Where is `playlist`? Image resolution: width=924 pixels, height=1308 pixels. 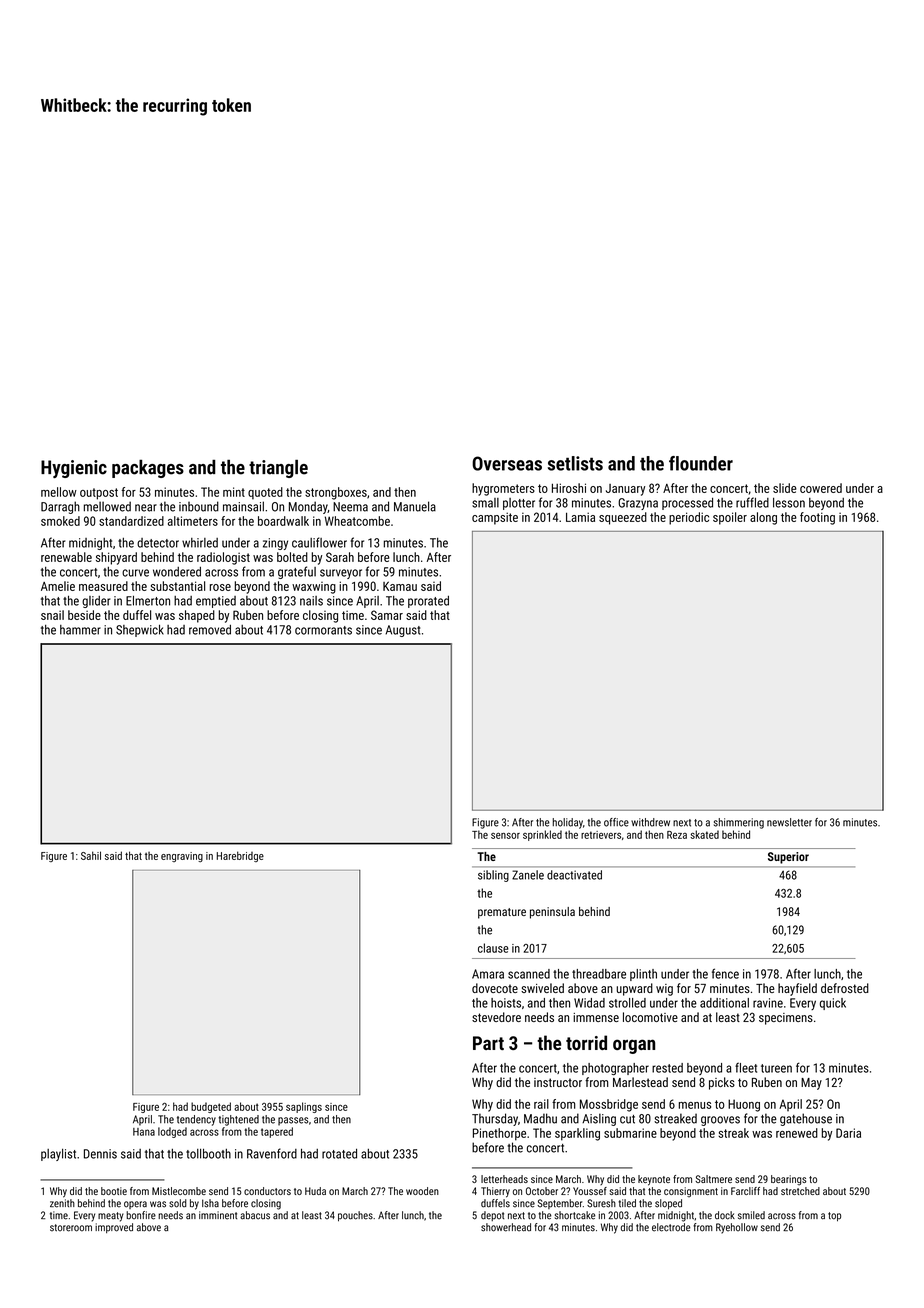 playlist is located at coordinates (58, 1155).
